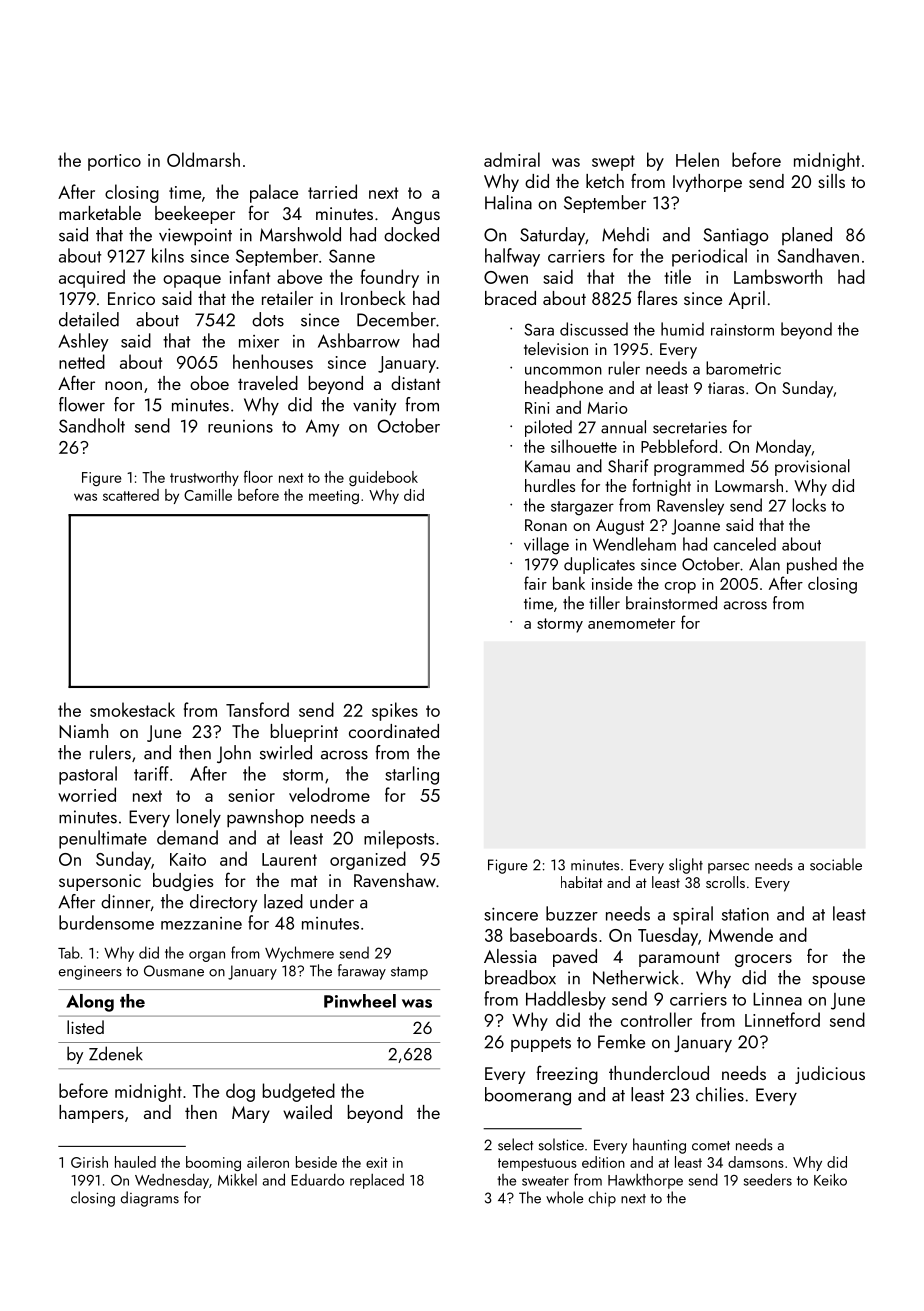 The image size is (924, 1311). What do you see at coordinates (838, 981) in the screenshot?
I see `spouse` at bounding box center [838, 981].
